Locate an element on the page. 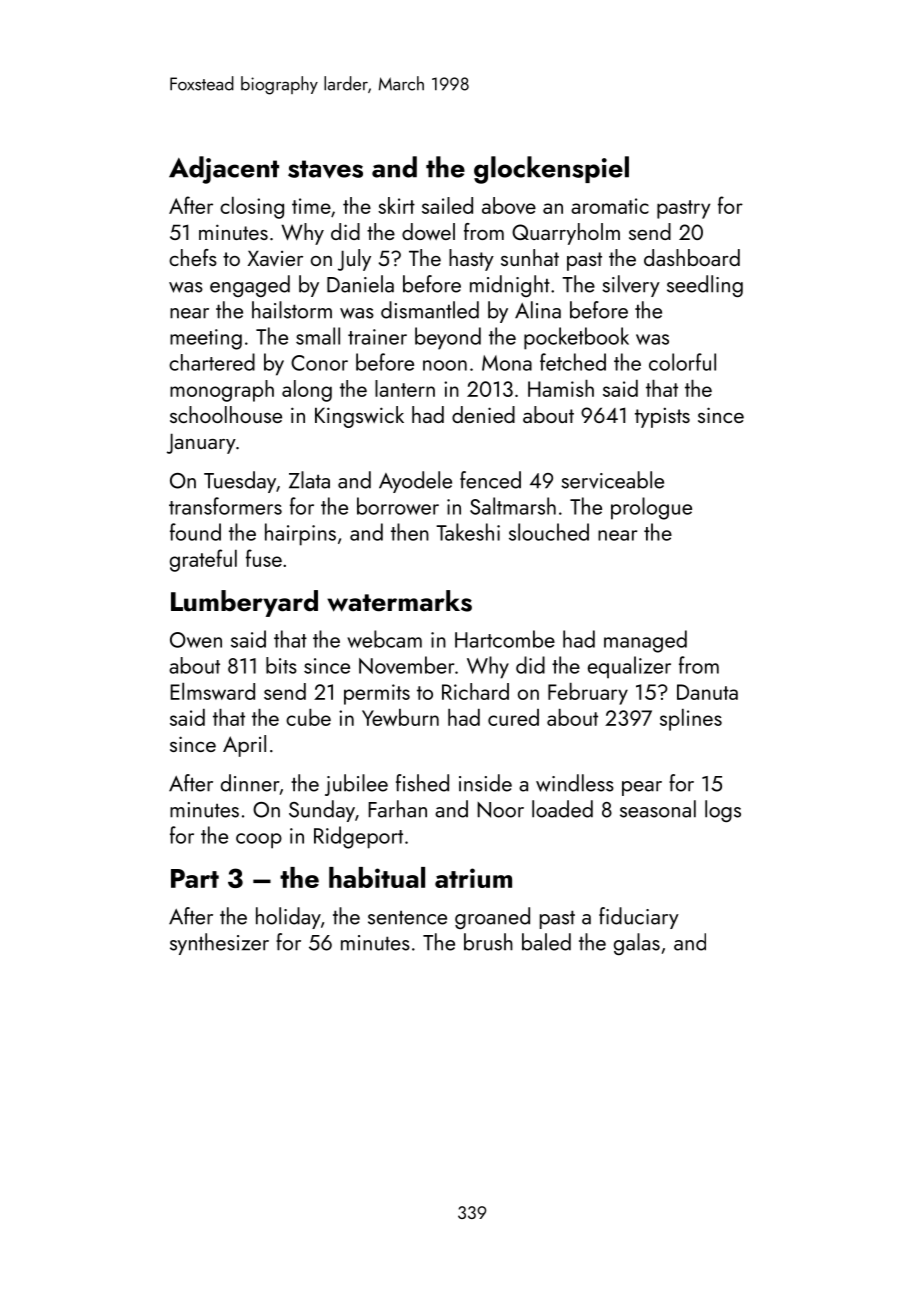  glockenspiel is located at coordinates (551, 170).
